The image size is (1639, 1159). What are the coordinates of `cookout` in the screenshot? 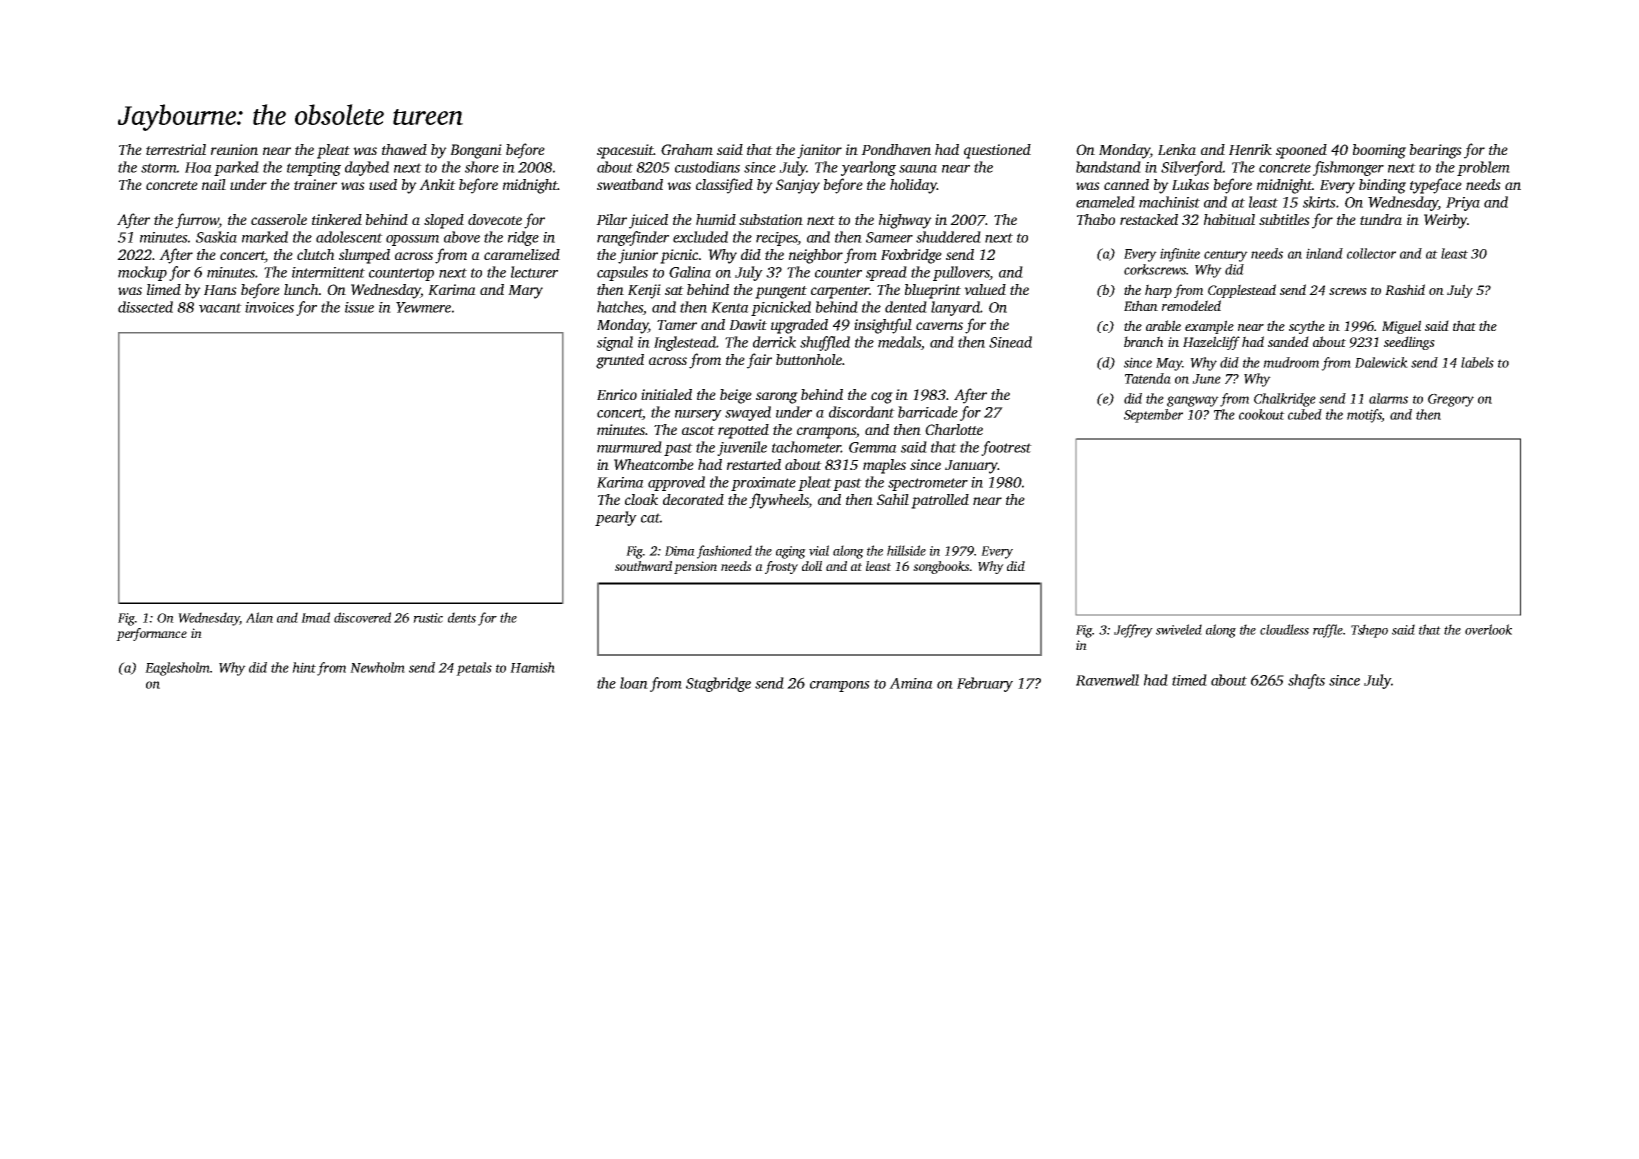 It's located at (1262, 414).
